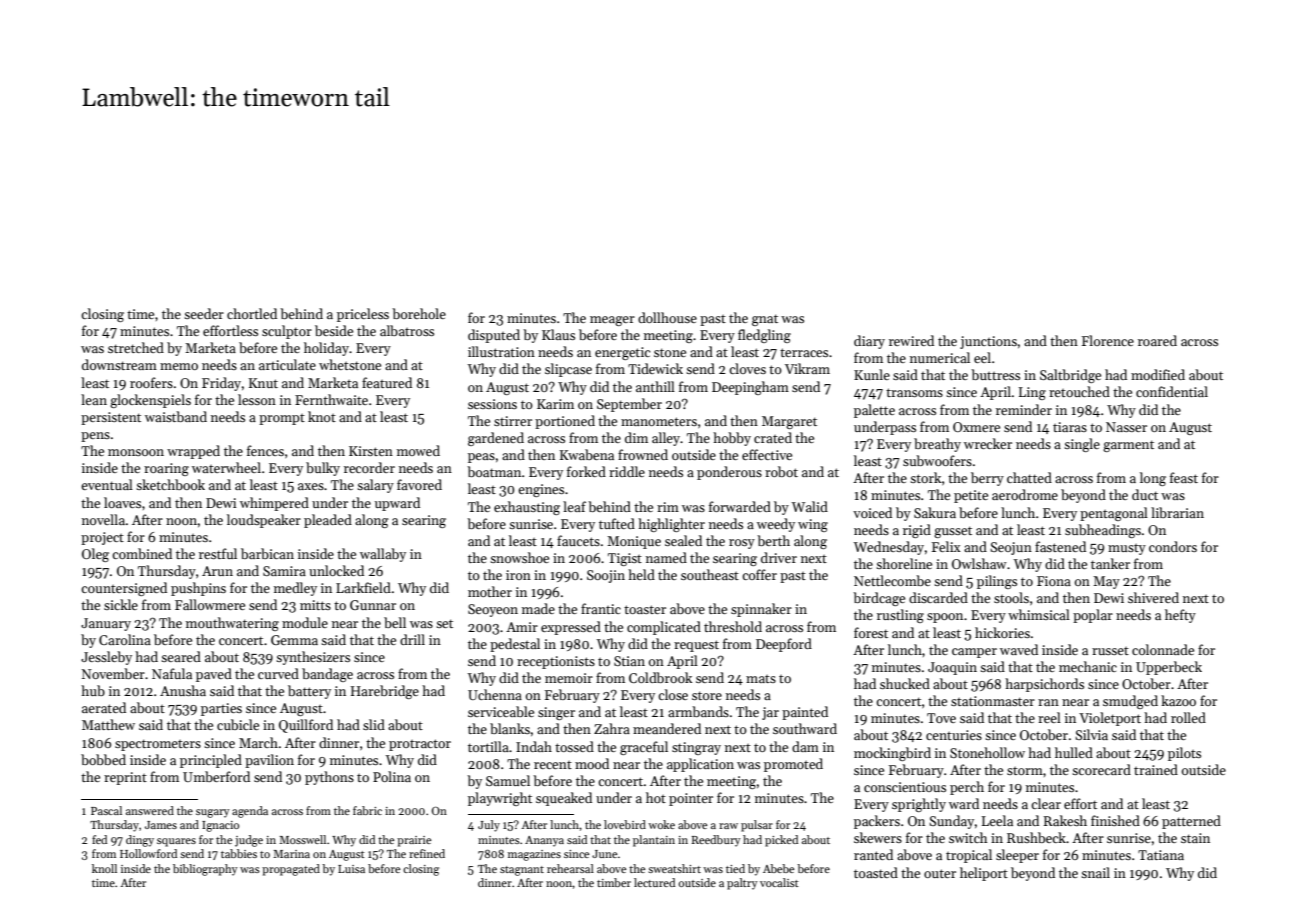  Describe the element at coordinates (104, 868) in the page. I see `knoll` at that location.
